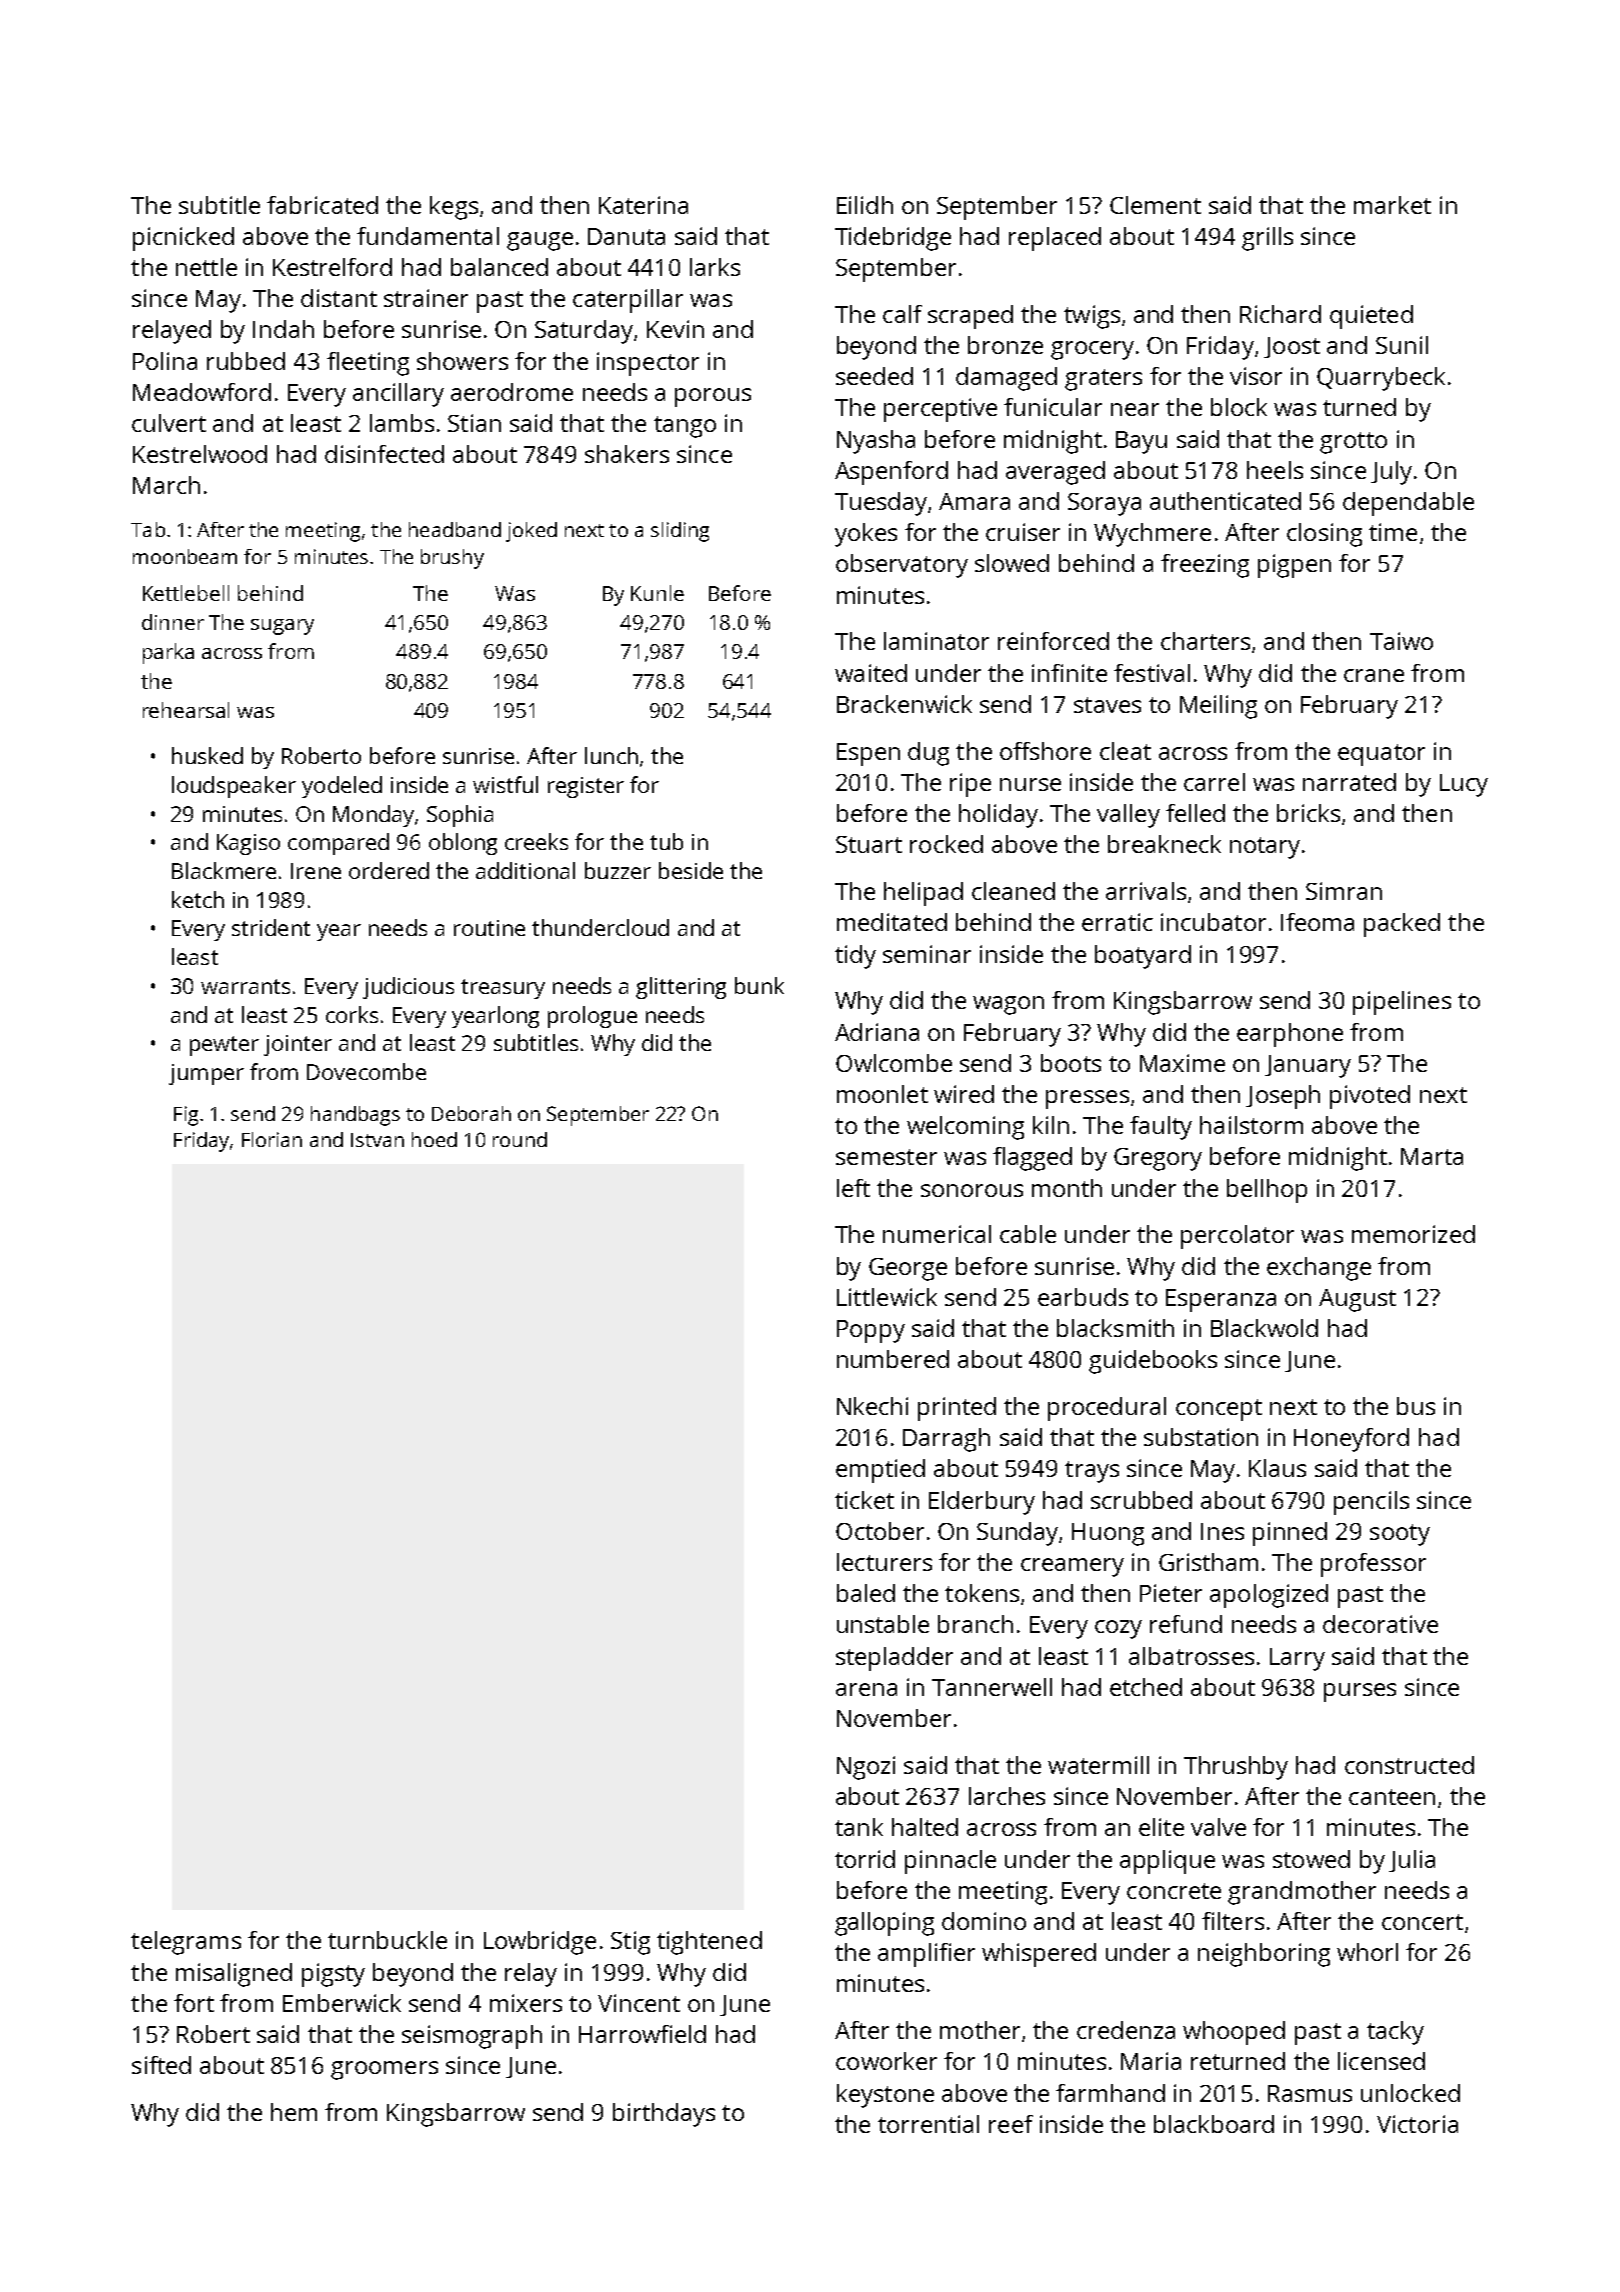  What do you see at coordinates (294, 2112) in the screenshot?
I see `hem` at bounding box center [294, 2112].
